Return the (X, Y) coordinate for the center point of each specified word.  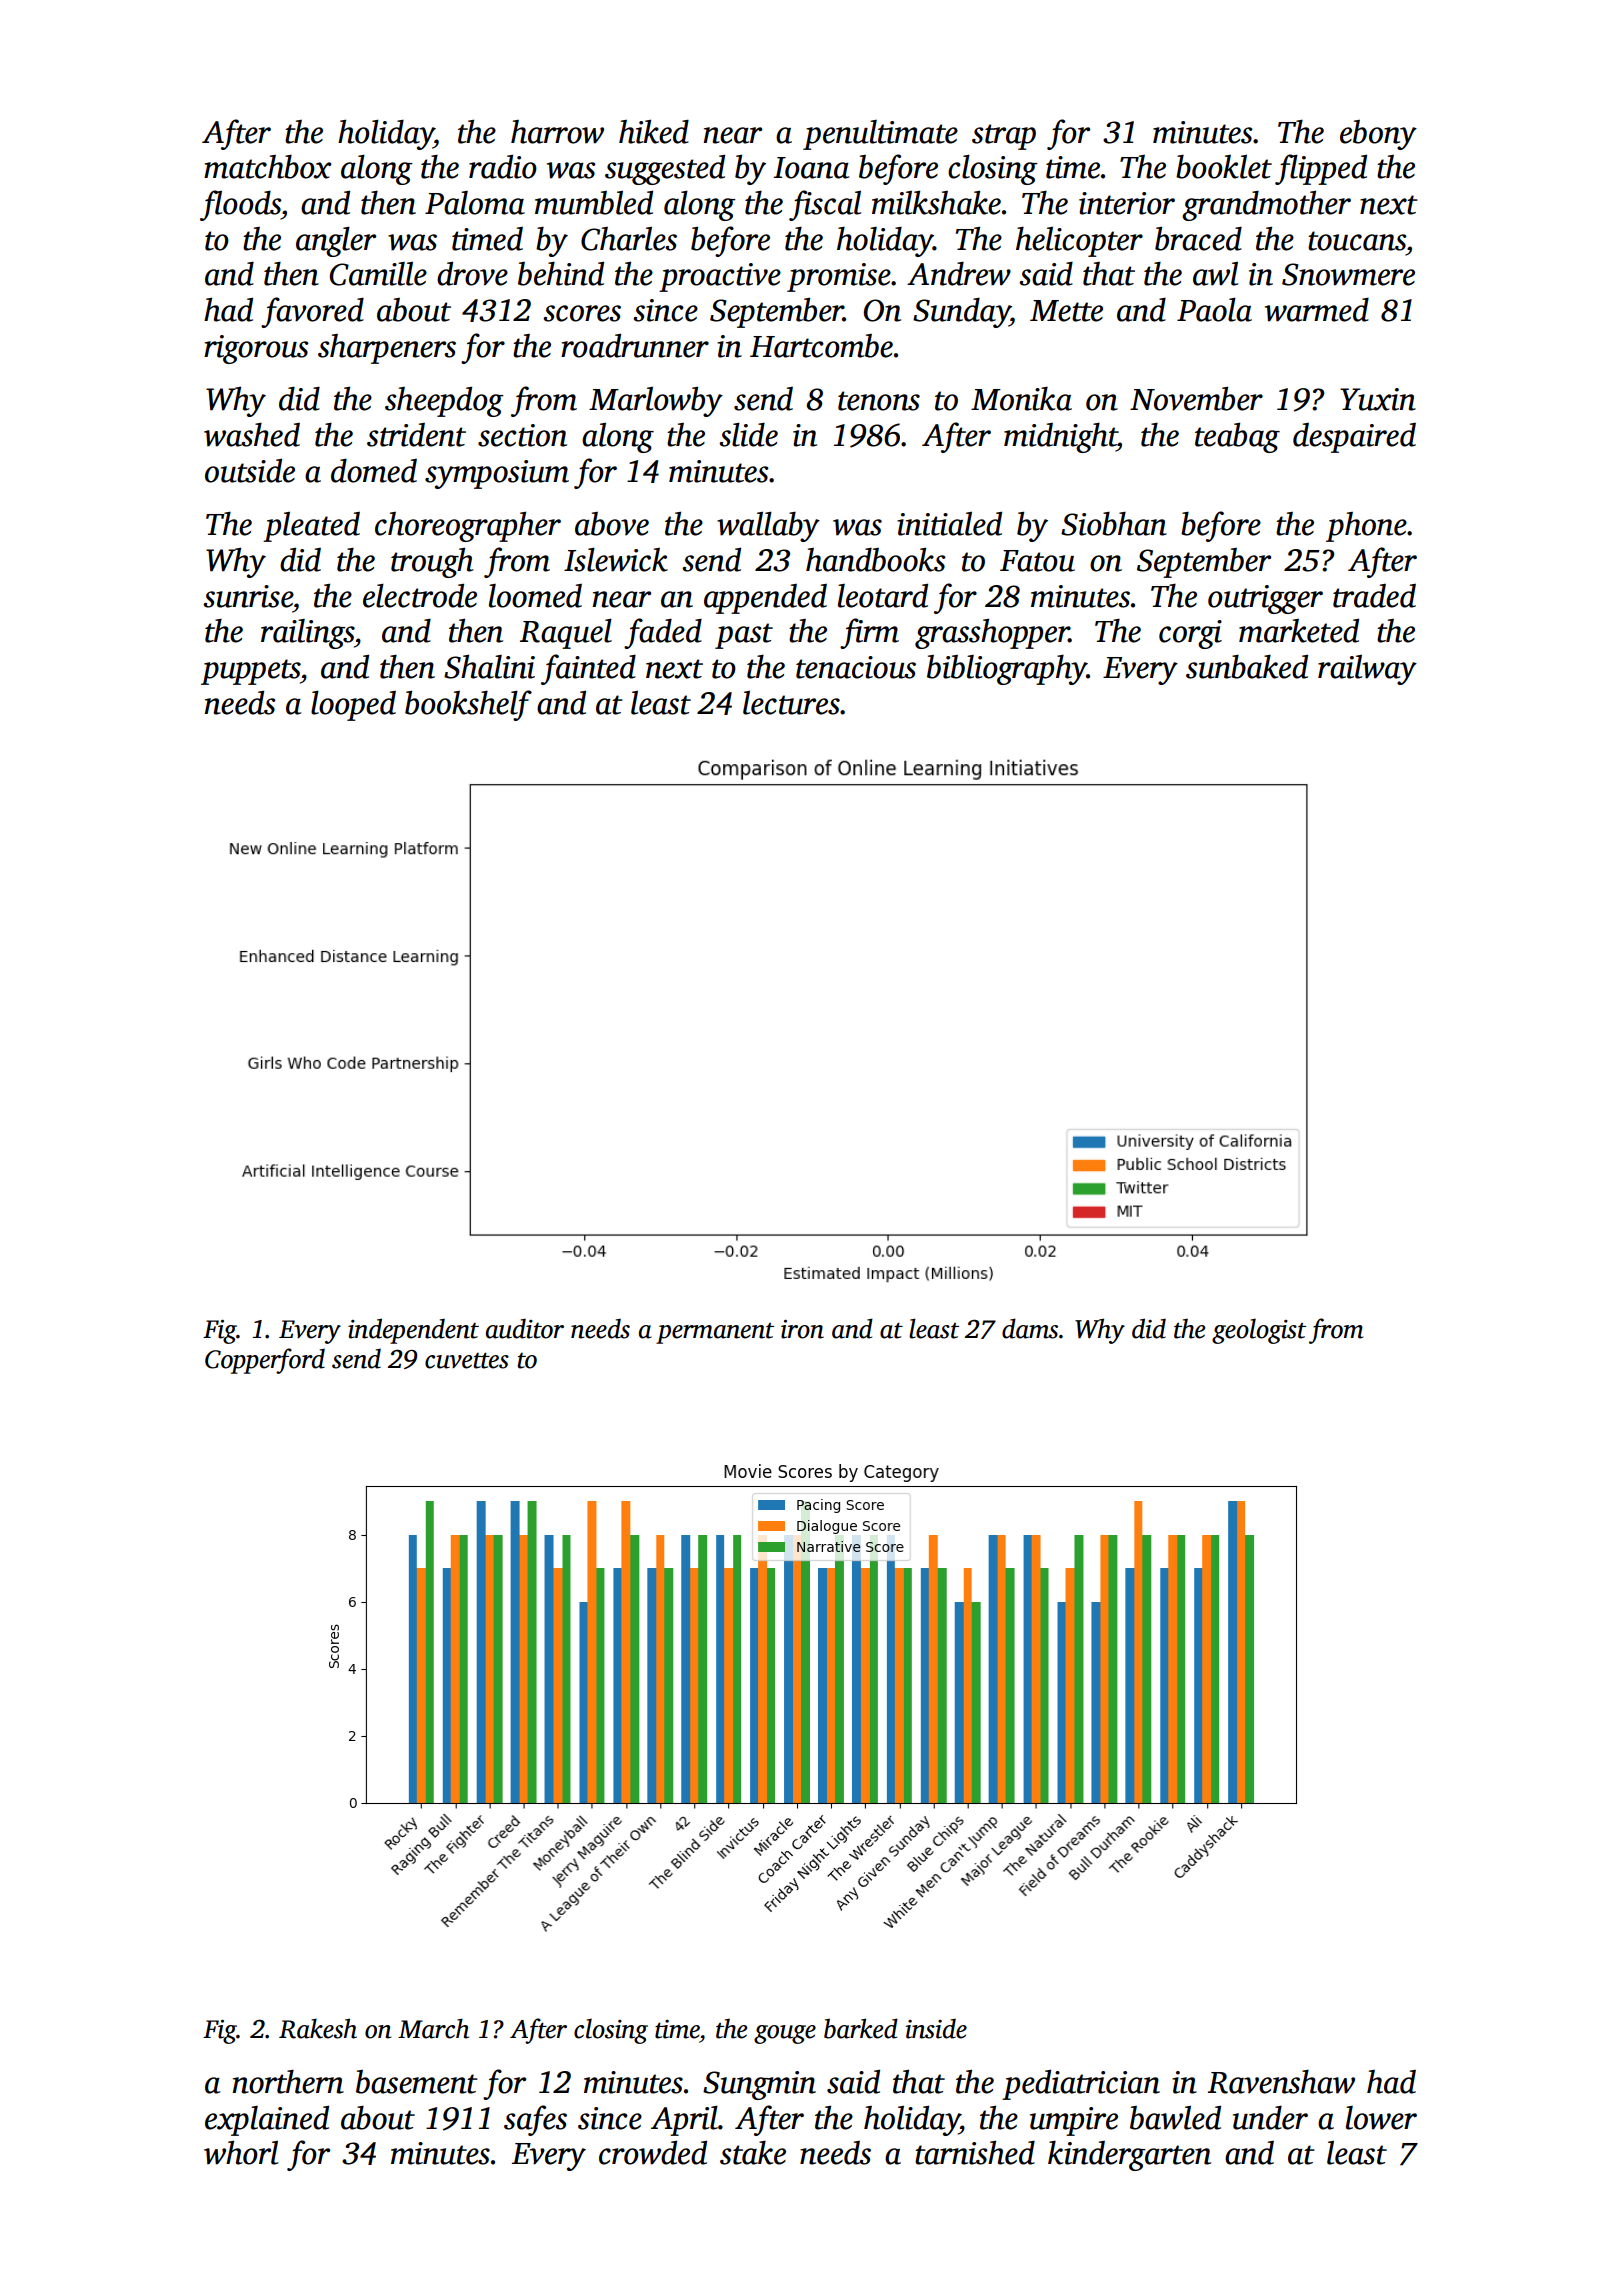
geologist (1259, 1331)
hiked (654, 131)
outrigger (1265, 599)
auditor (525, 1328)
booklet (1224, 167)
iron (802, 1329)
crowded (653, 2153)
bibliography (1007, 670)
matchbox (268, 167)
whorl (241, 2153)
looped (353, 705)
